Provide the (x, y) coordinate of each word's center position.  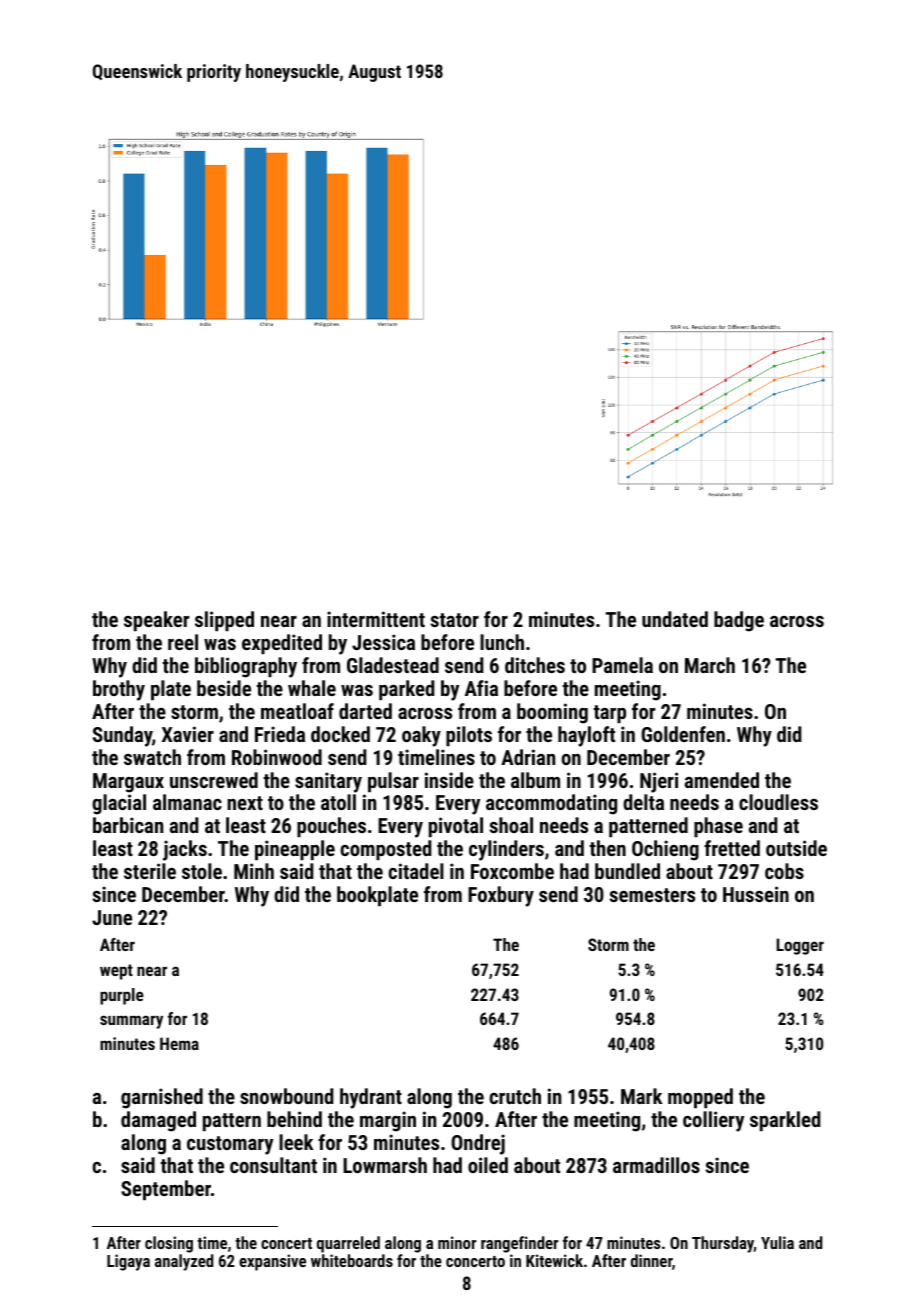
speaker (156, 621)
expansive (272, 1262)
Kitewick (554, 1260)
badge (739, 621)
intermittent (376, 619)
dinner (651, 1260)
